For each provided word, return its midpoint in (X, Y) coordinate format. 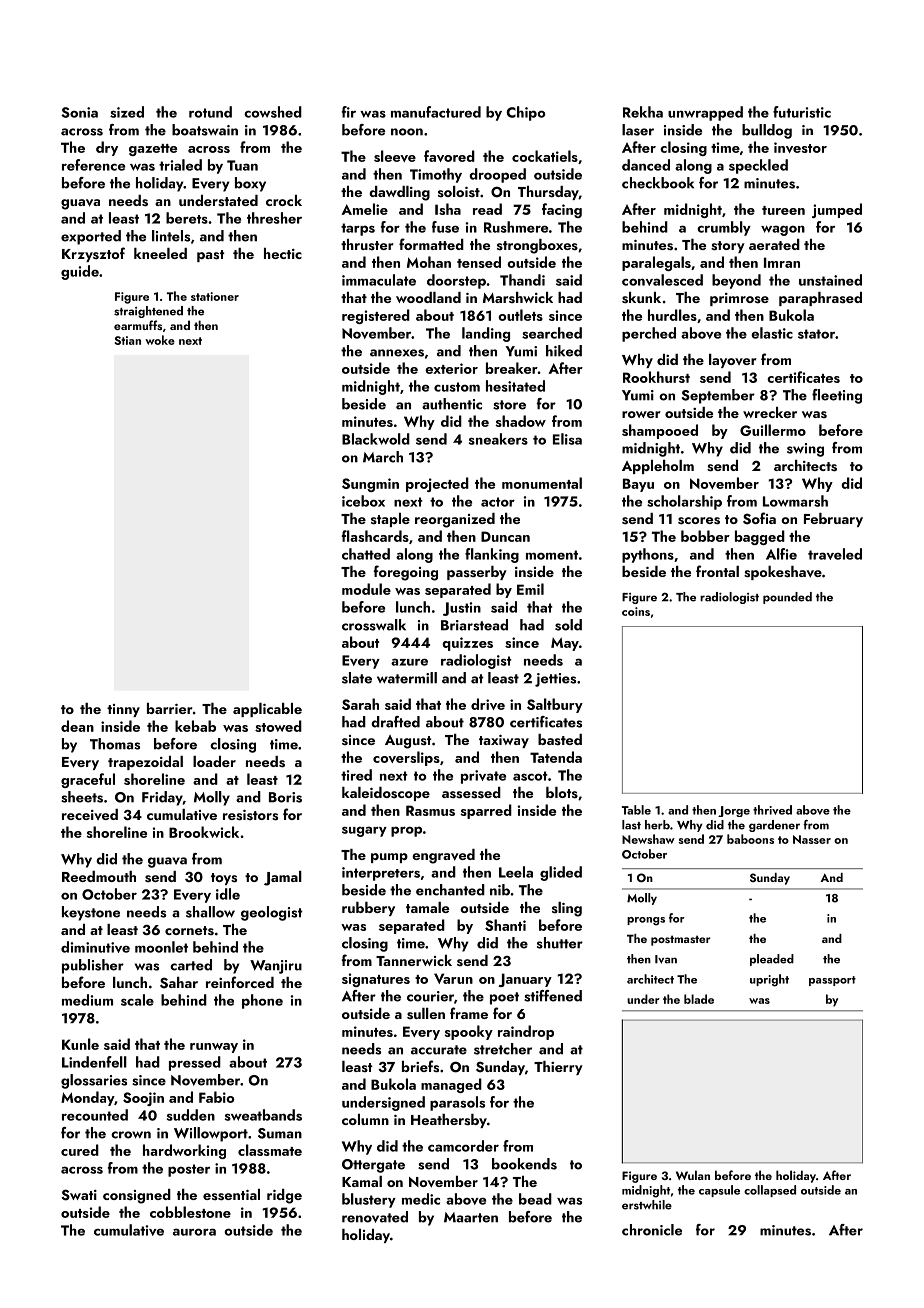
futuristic (802, 112)
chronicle (652, 1230)
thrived (772, 810)
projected (437, 484)
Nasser (812, 839)
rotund (210, 112)
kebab (195, 726)
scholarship (684, 502)
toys (224, 879)
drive (488, 704)
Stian (128, 340)
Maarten (471, 1217)
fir (349, 112)
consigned (137, 1196)
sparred (486, 811)
